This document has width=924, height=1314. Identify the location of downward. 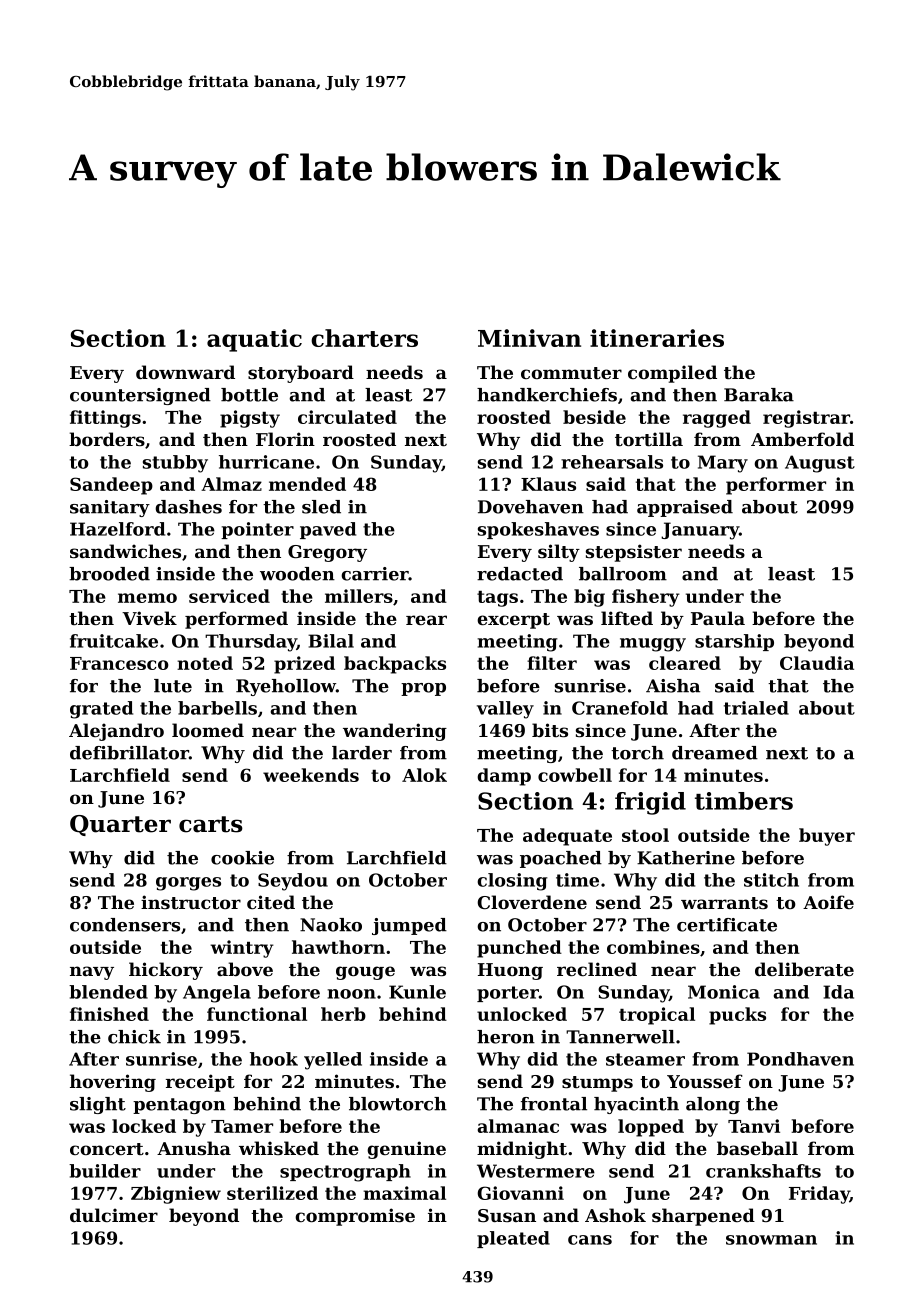
(185, 372).
